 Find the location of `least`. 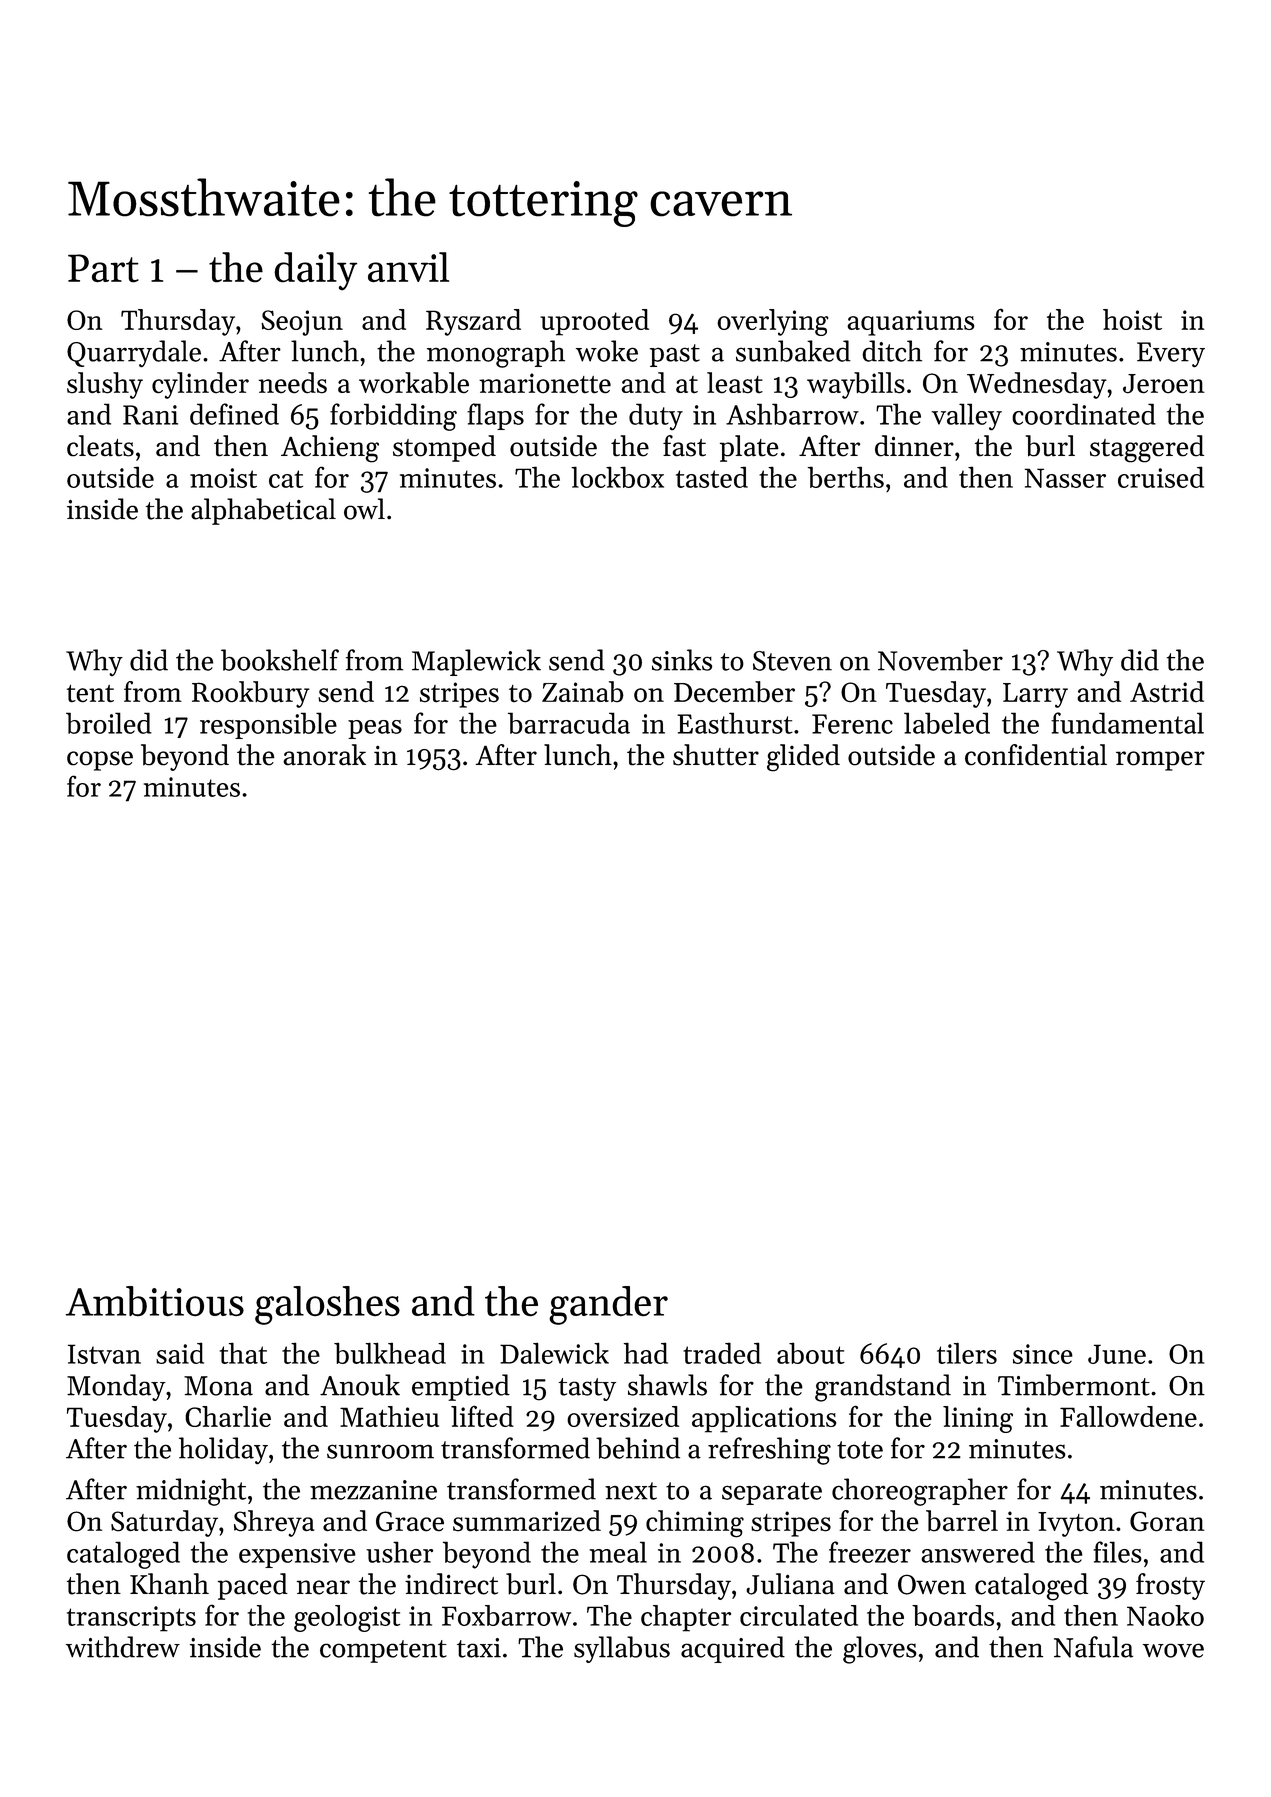

least is located at coordinates (735, 383).
